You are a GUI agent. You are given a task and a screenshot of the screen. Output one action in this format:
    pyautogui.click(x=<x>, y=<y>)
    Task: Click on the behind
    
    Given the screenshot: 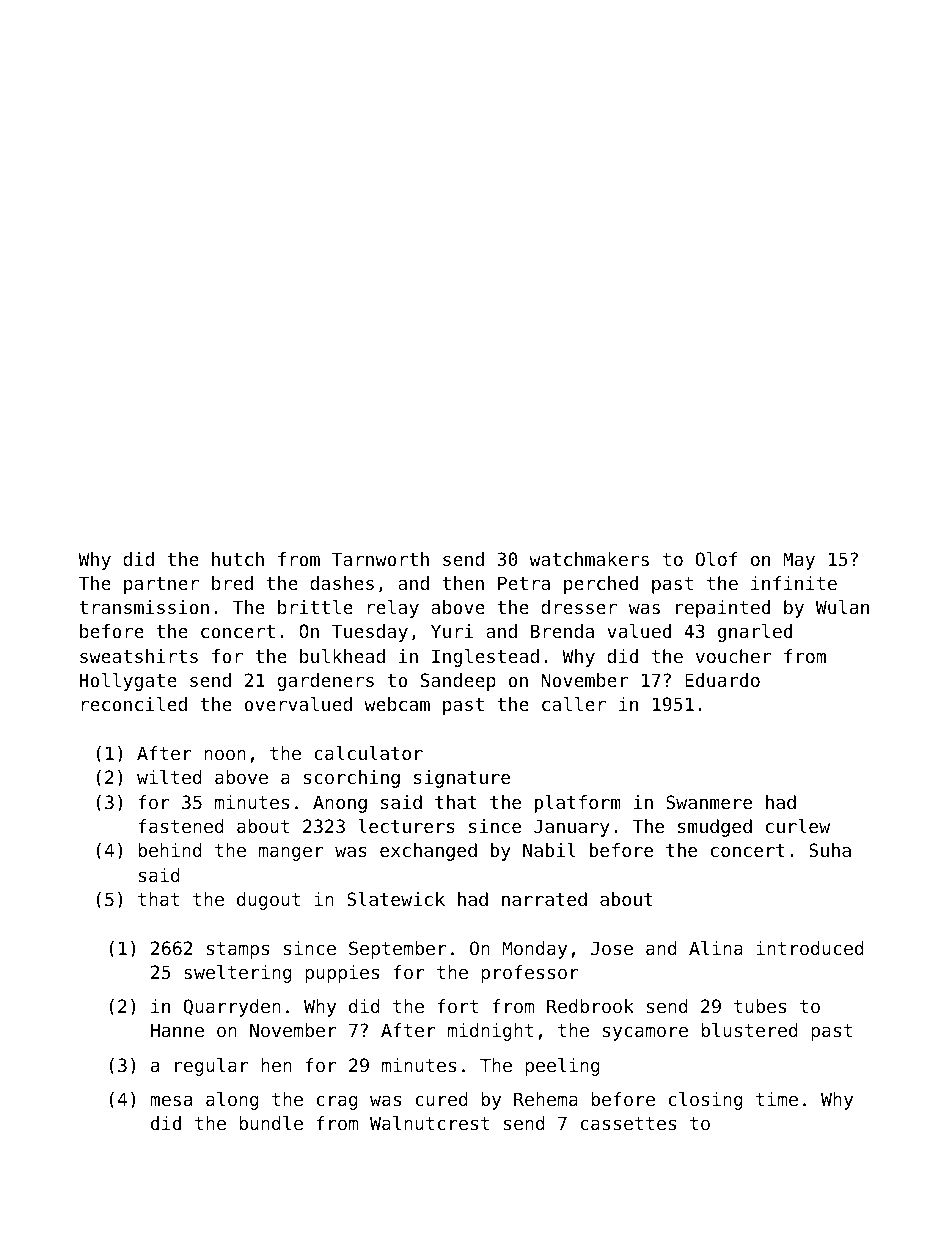 What is the action you would take?
    pyautogui.click(x=170, y=850)
